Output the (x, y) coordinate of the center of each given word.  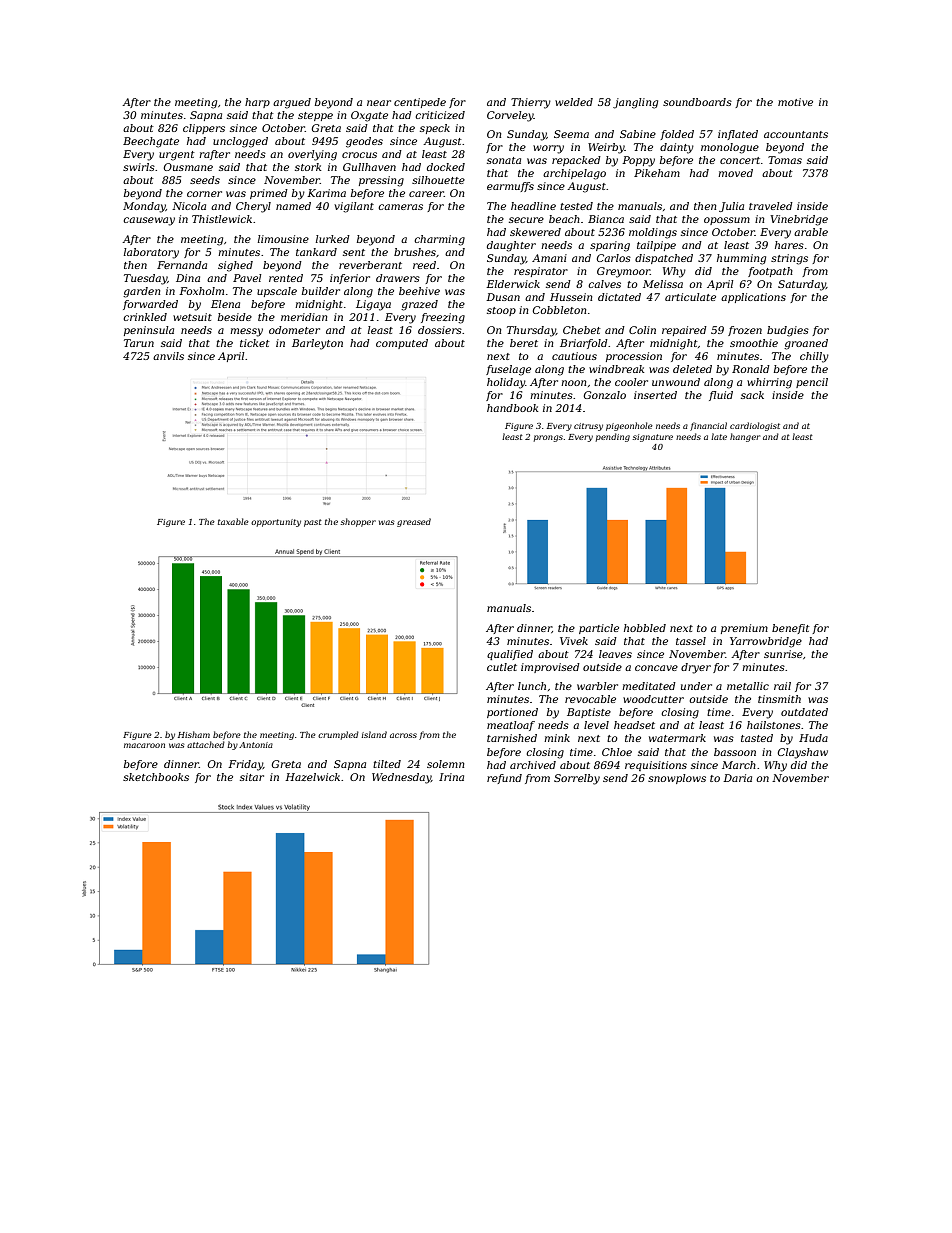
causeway (149, 221)
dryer (696, 668)
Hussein (571, 297)
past (313, 523)
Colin (642, 330)
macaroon (144, 745)
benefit (791, 629)
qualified (510, 655)
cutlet (502, 667)
